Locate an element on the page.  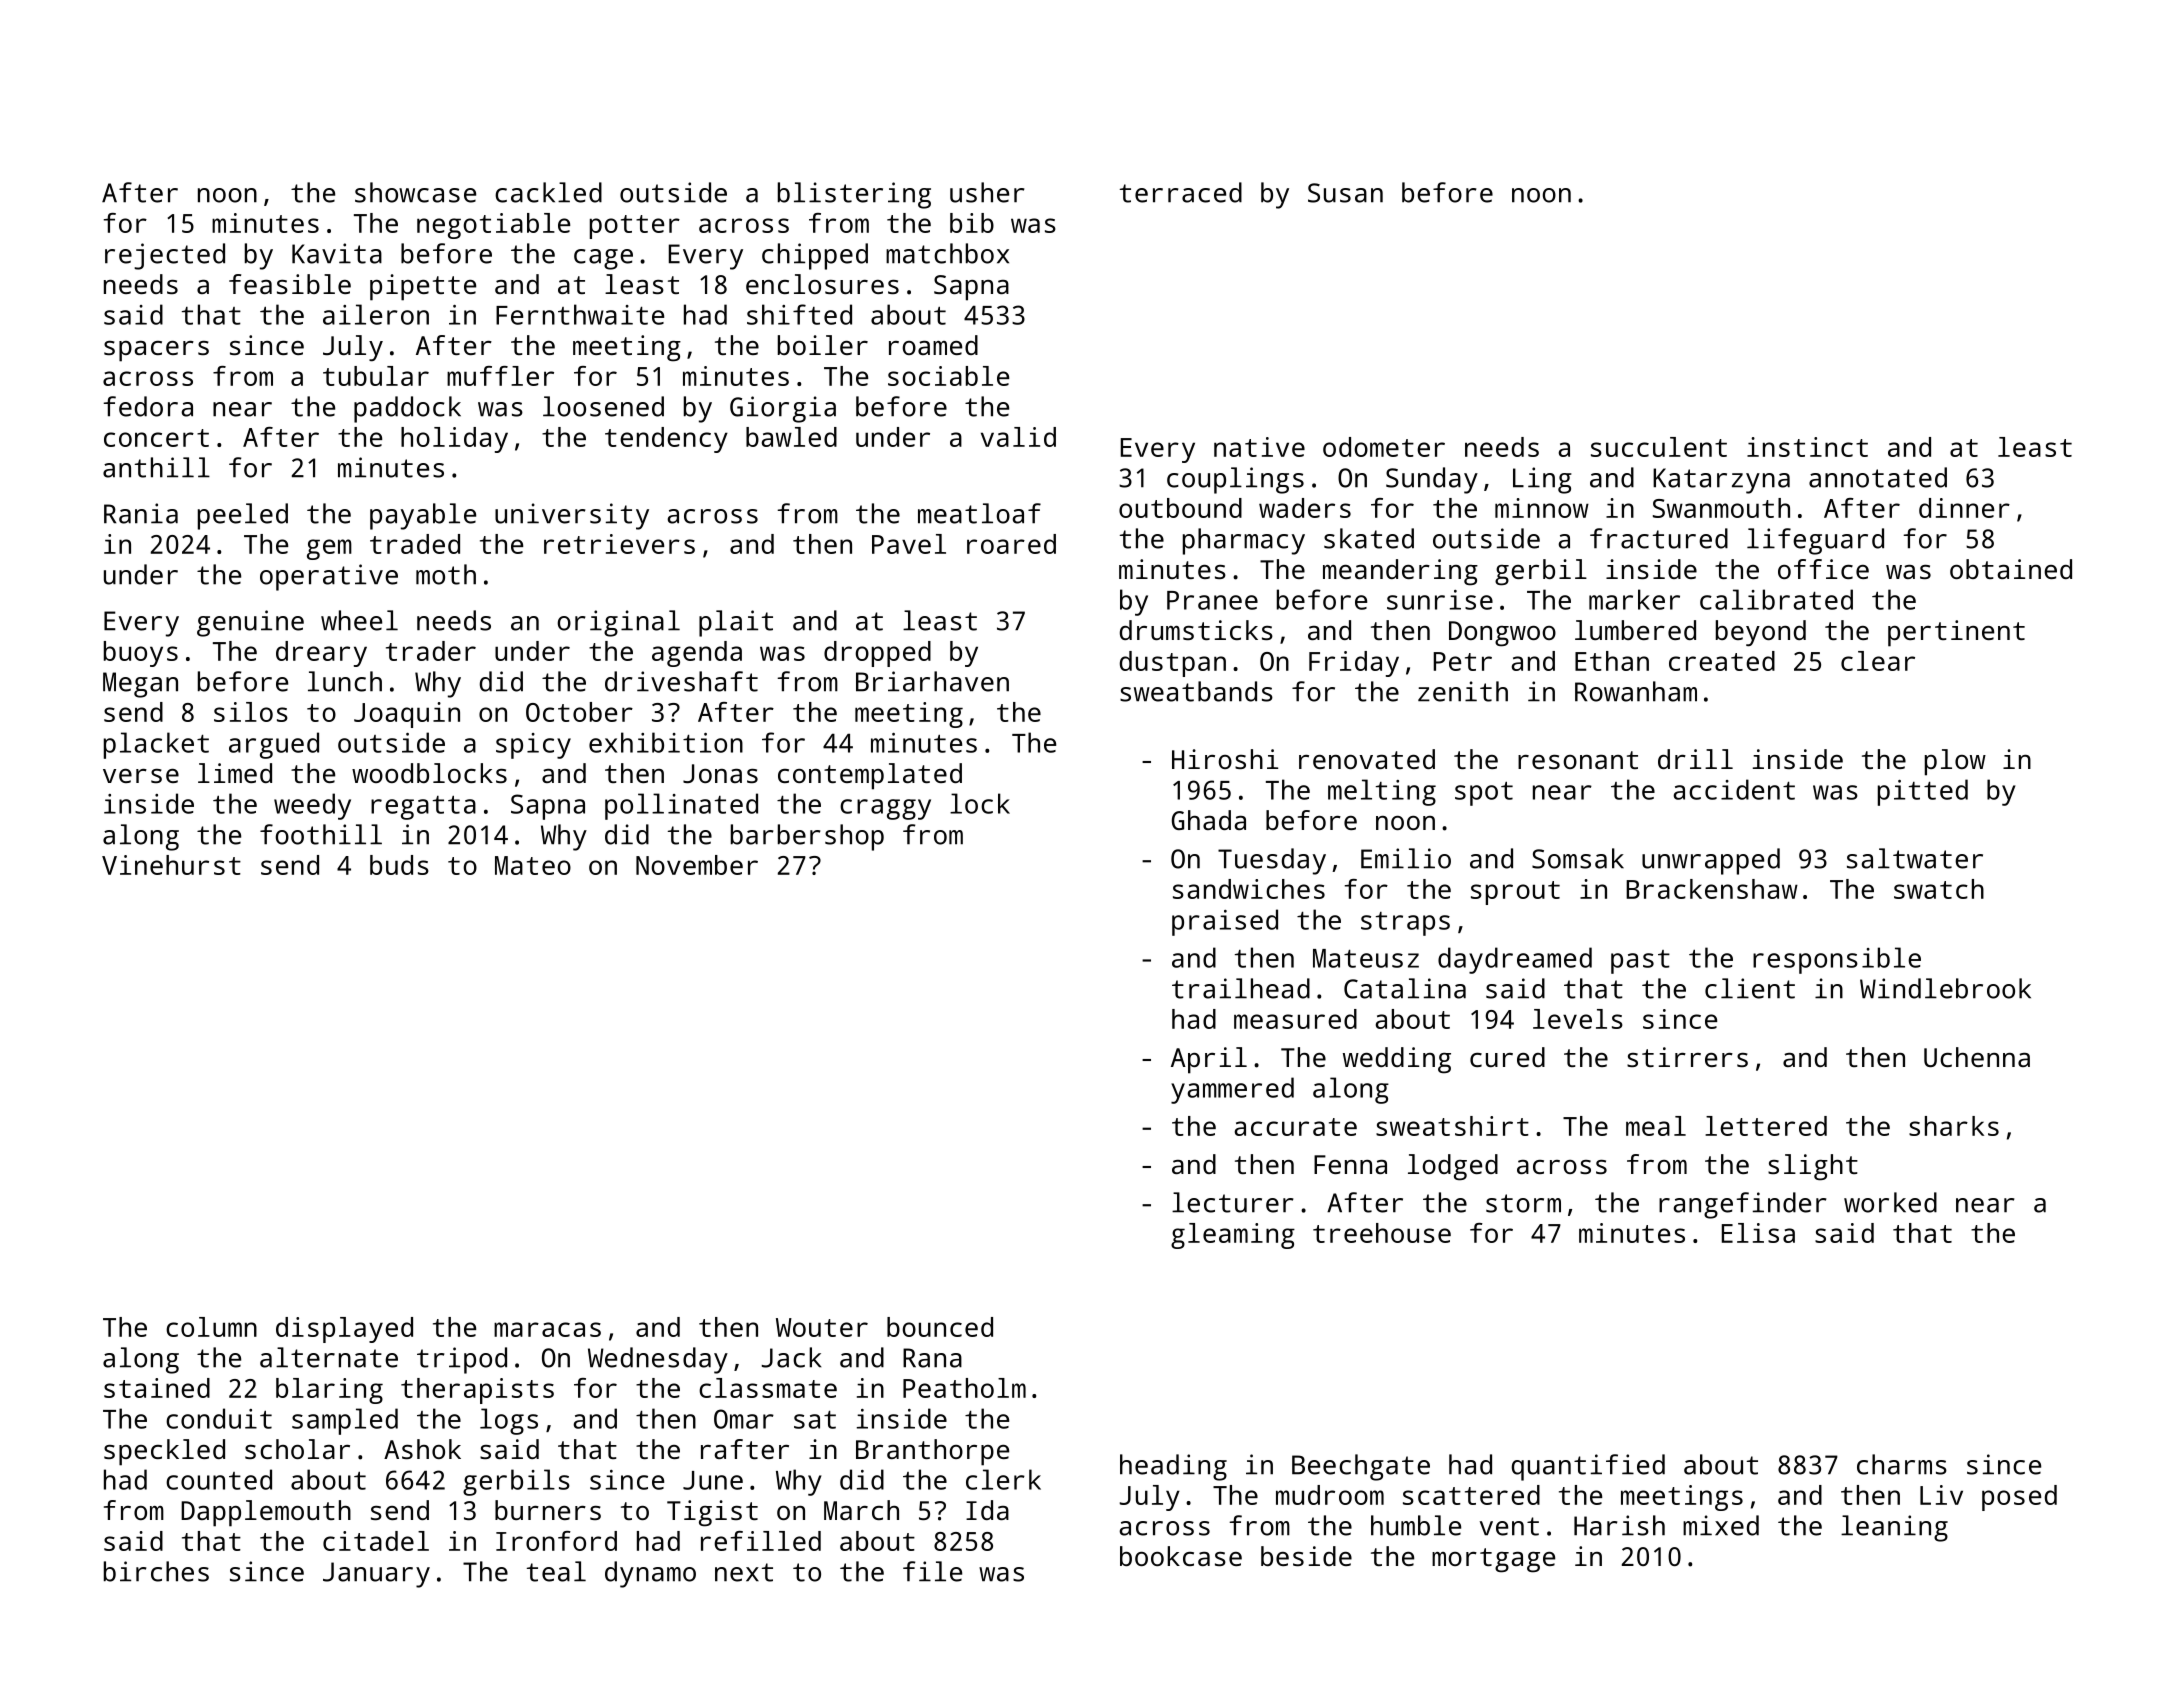
roamed is located at coordinates (933, 345).
